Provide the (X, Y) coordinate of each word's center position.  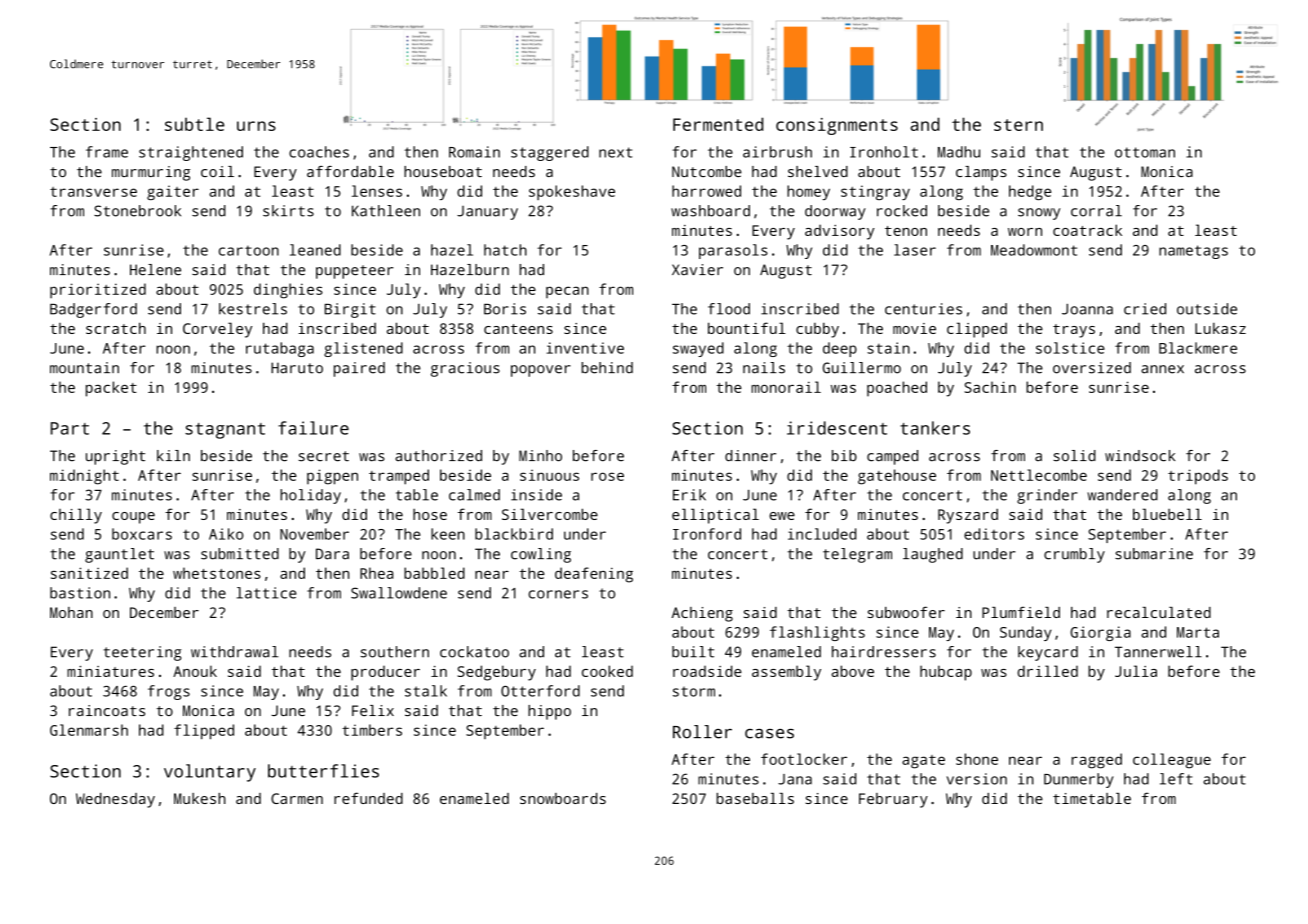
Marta (1198, 632)
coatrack (1087, 230)
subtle (194, 124)
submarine (1154, 554)
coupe (133, 518)
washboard (710, 211)
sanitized (89, 573)
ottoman (1145, 152)
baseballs (755, 798)
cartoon (249, 251)
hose (430, 514)
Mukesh (200, 798)
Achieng (702, 614)
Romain (474, 152)
